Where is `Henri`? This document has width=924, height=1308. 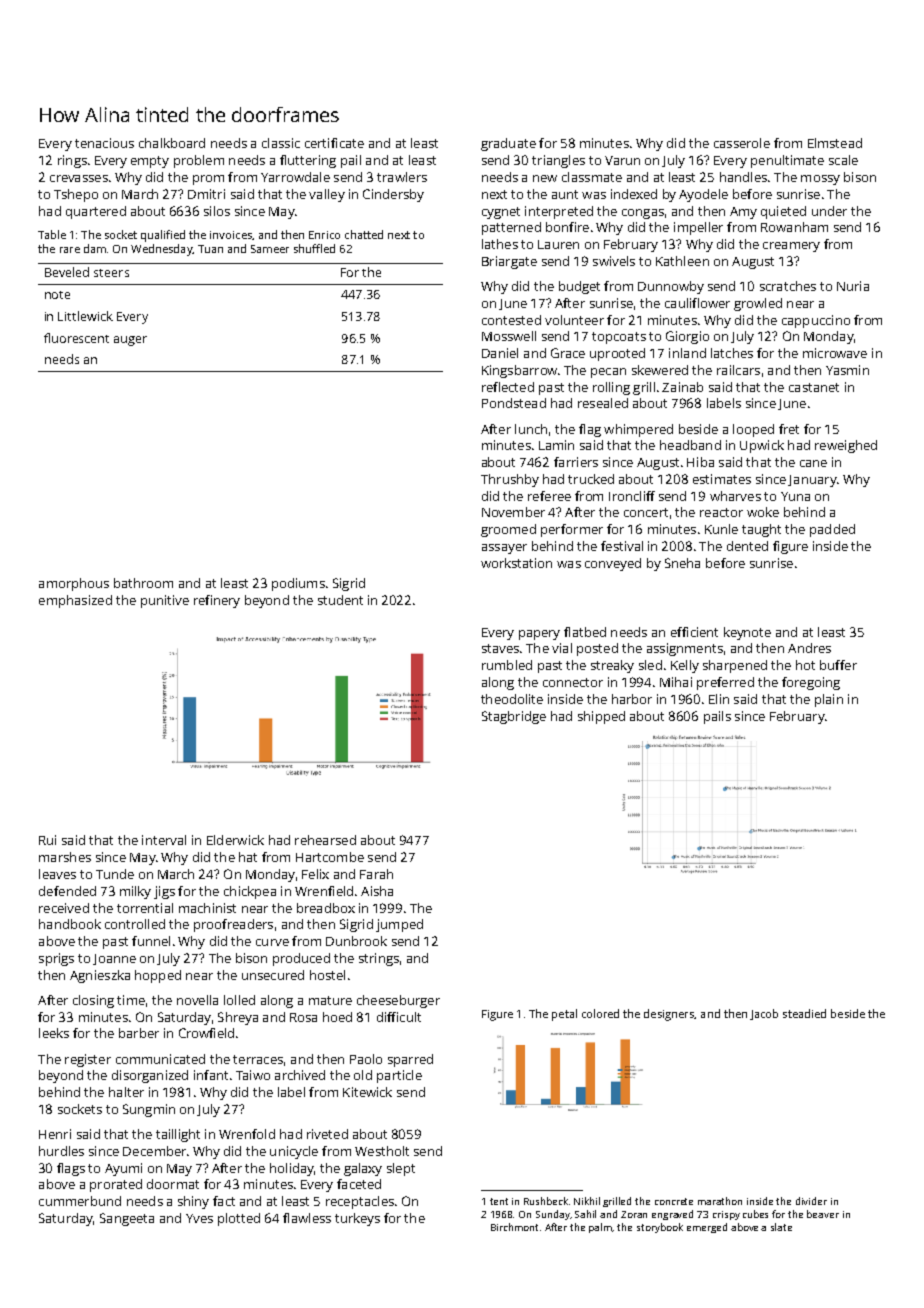 Henri is located at coordinates (55, 1134).
